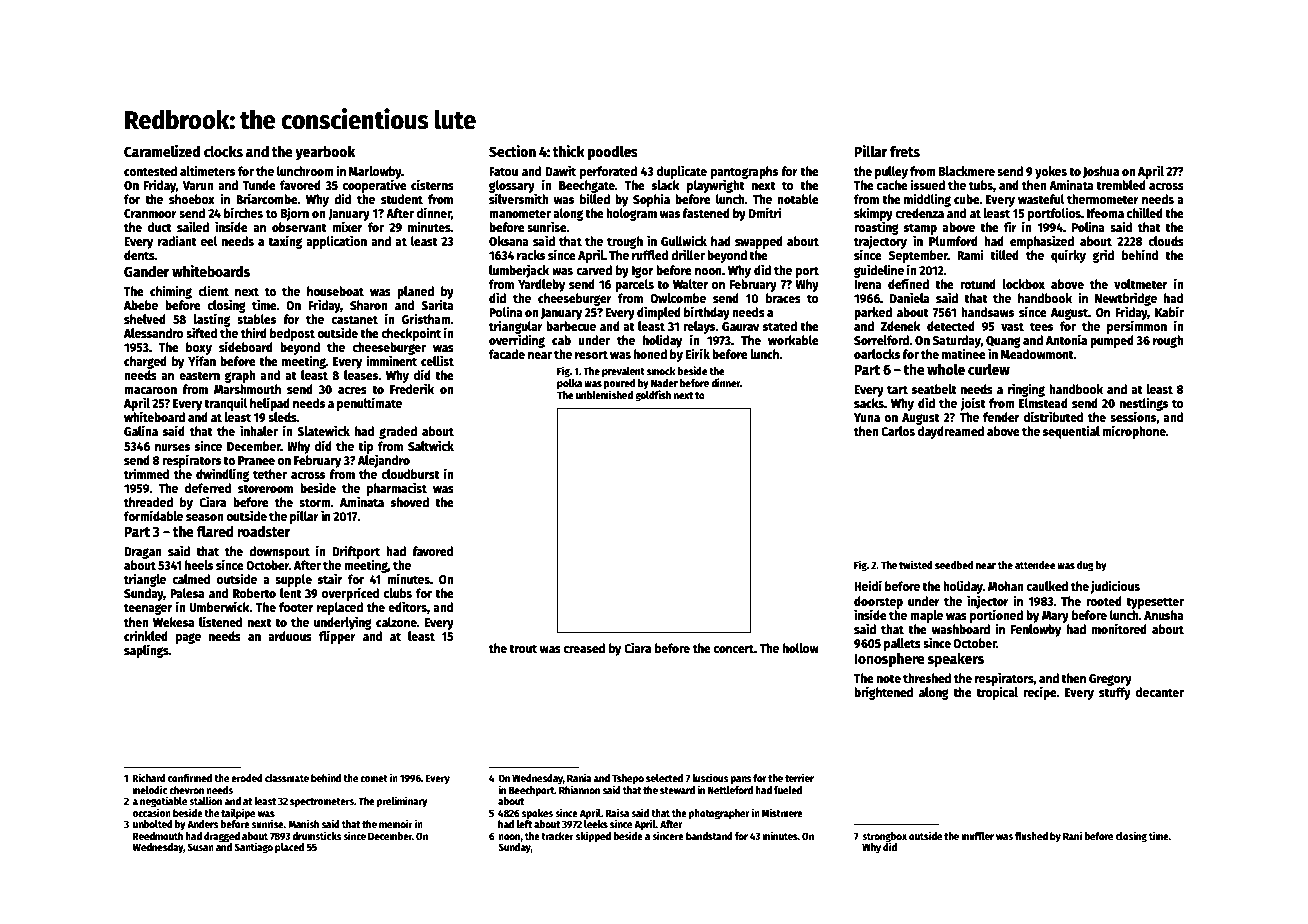 The height and width of the screenshot is (924, 1308). What do you see at coordinates (410, 474) in the screenshot?
I see `cloudburst` at bounding box center [410, 474].
